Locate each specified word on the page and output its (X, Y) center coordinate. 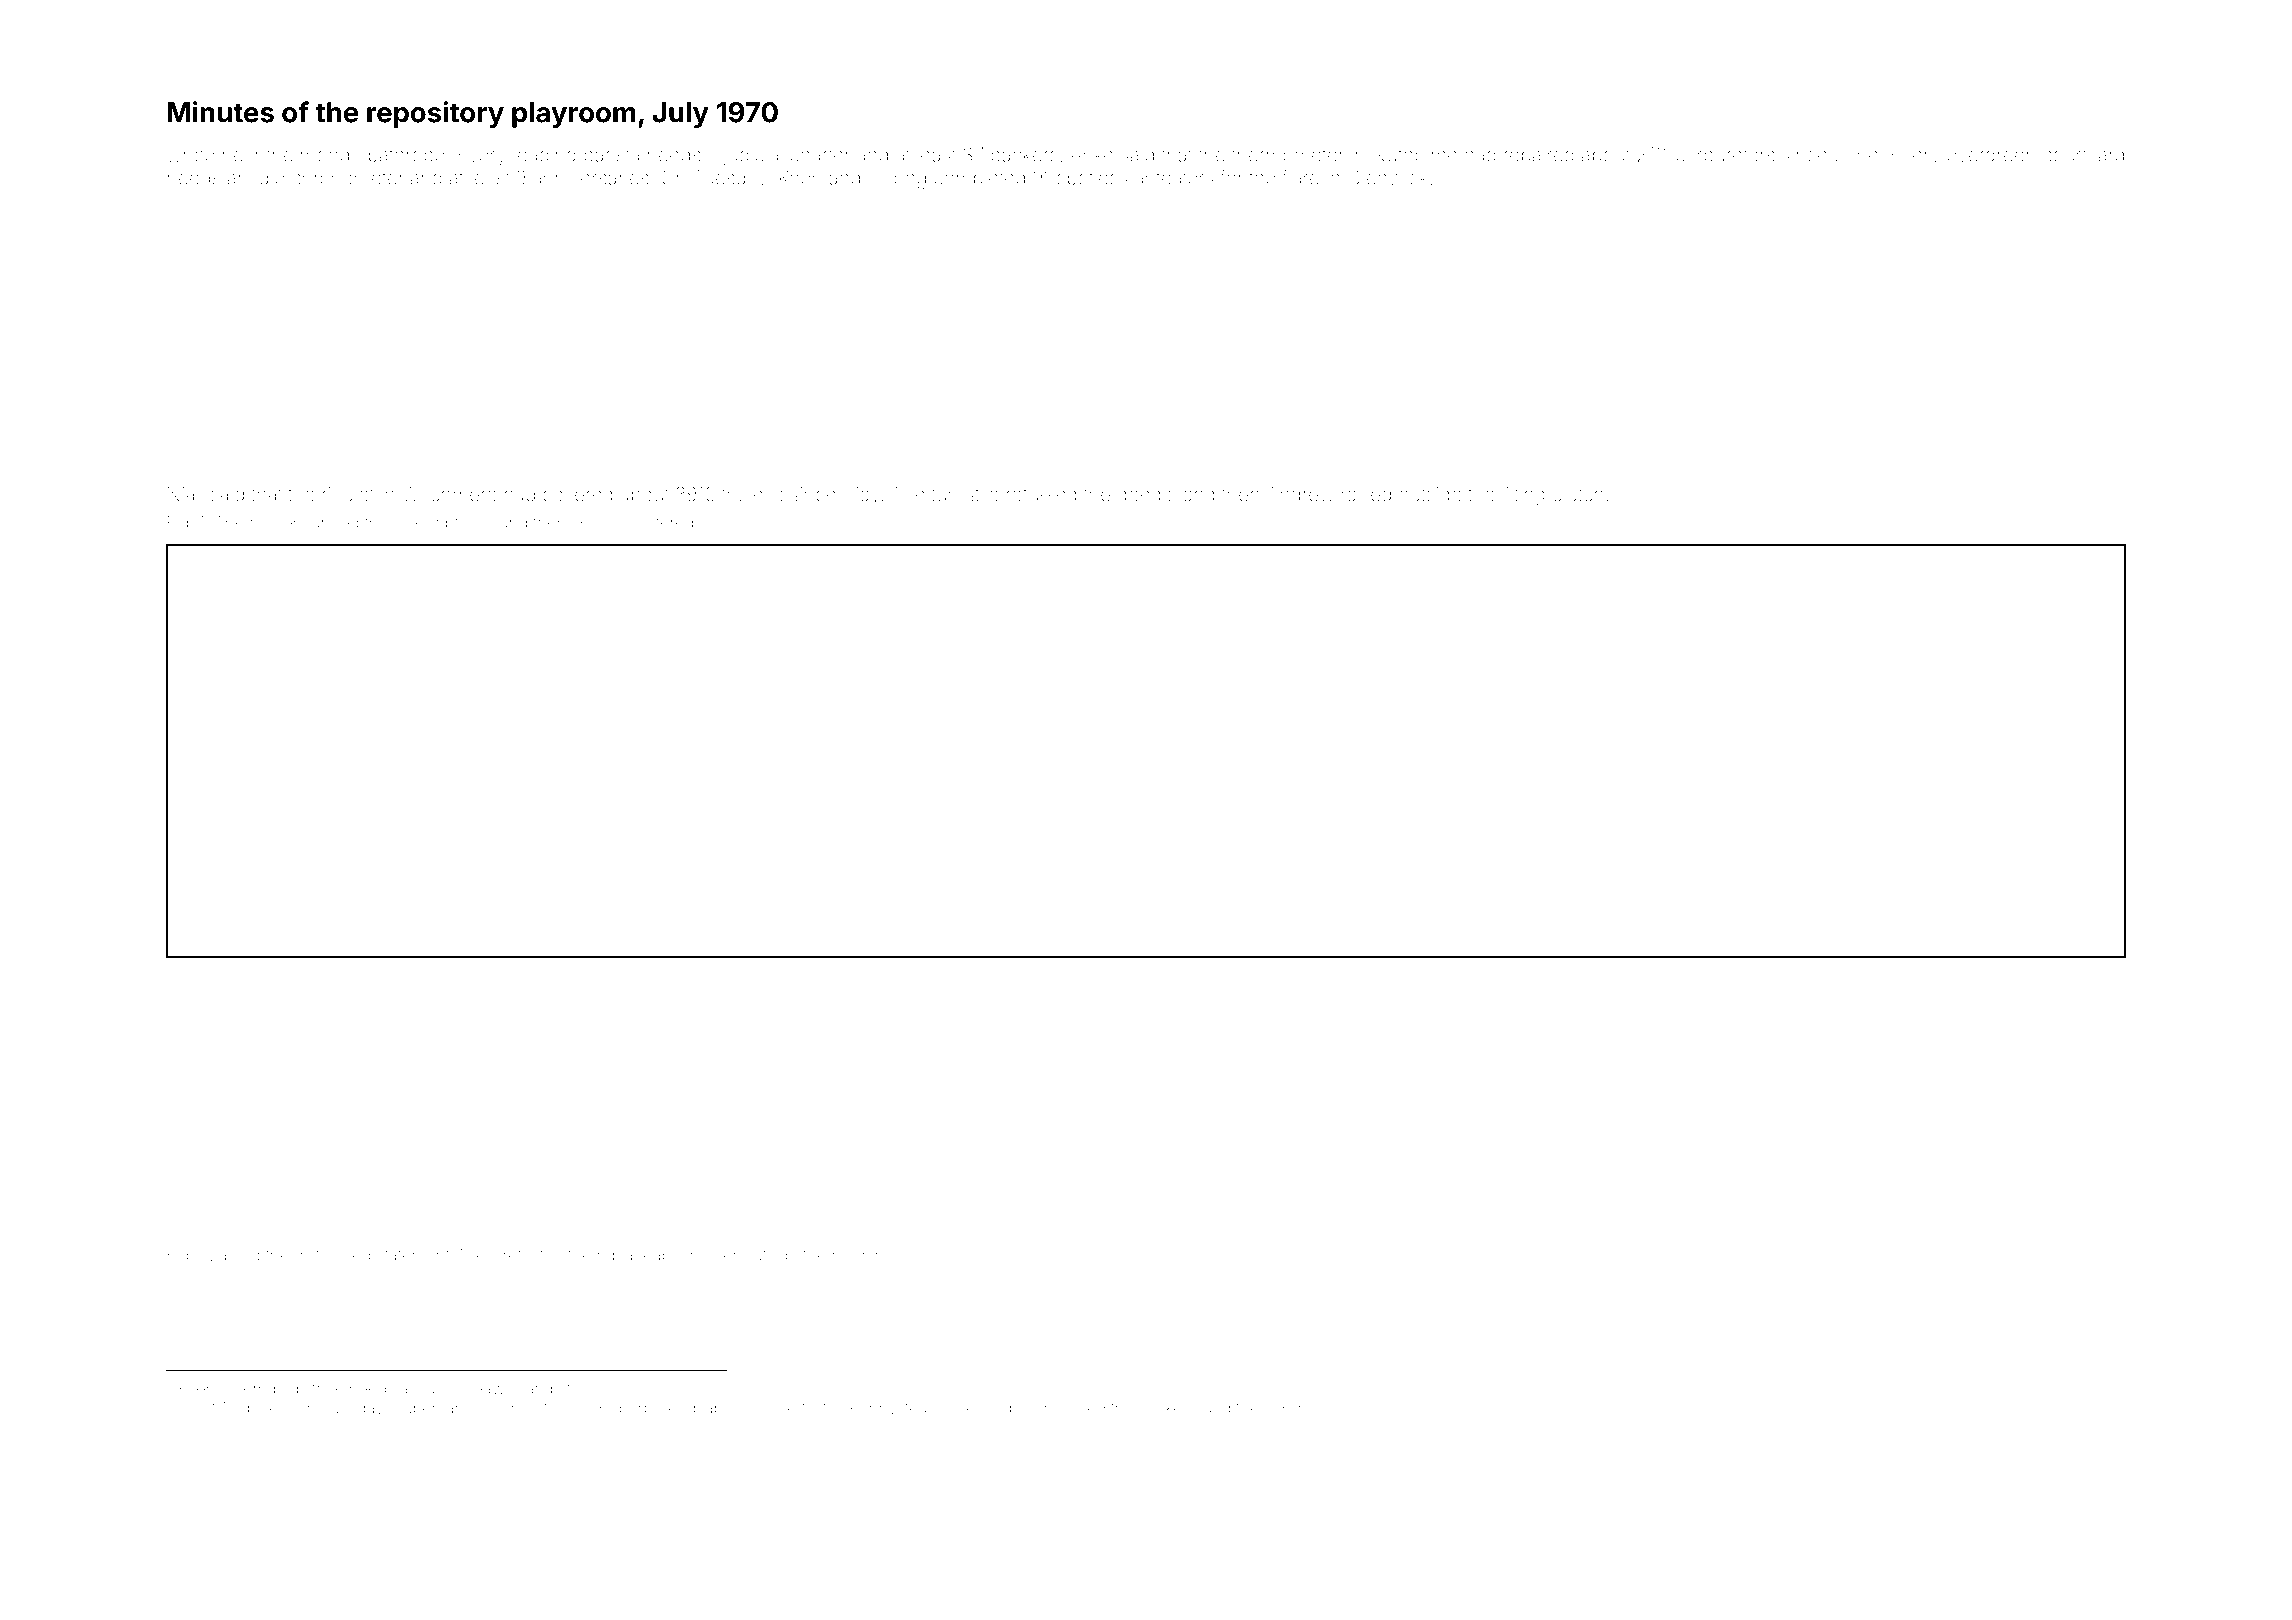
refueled (1042, 494)
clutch (1578, 494)
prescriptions (441, 524)
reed (848, 1256)
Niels (479, 1255)
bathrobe (407, 155)
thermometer (1287, 155)
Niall (185, 494)
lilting (1524, 496)
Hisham (1302, 1408)
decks (263, 1408)
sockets (1167, 1408)
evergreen (1991, 158)
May (862, 496)
